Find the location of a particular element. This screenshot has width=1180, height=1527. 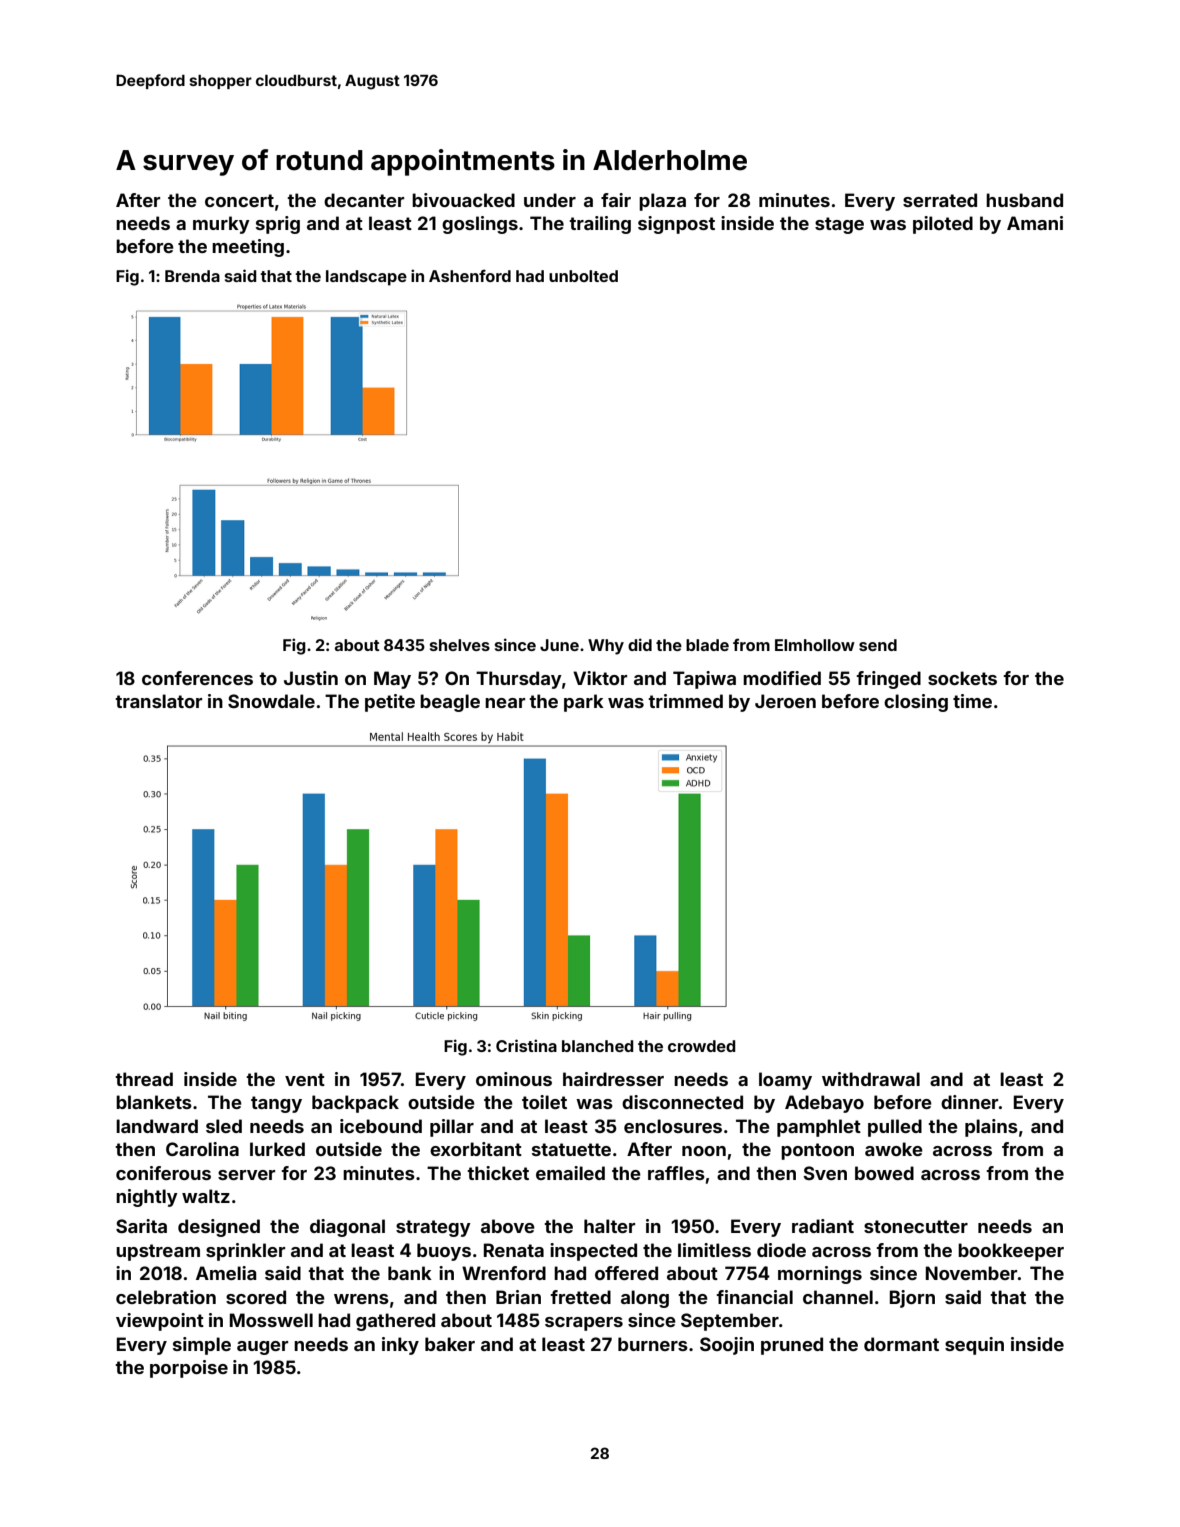

concert is located at coordinates (239, 200).
